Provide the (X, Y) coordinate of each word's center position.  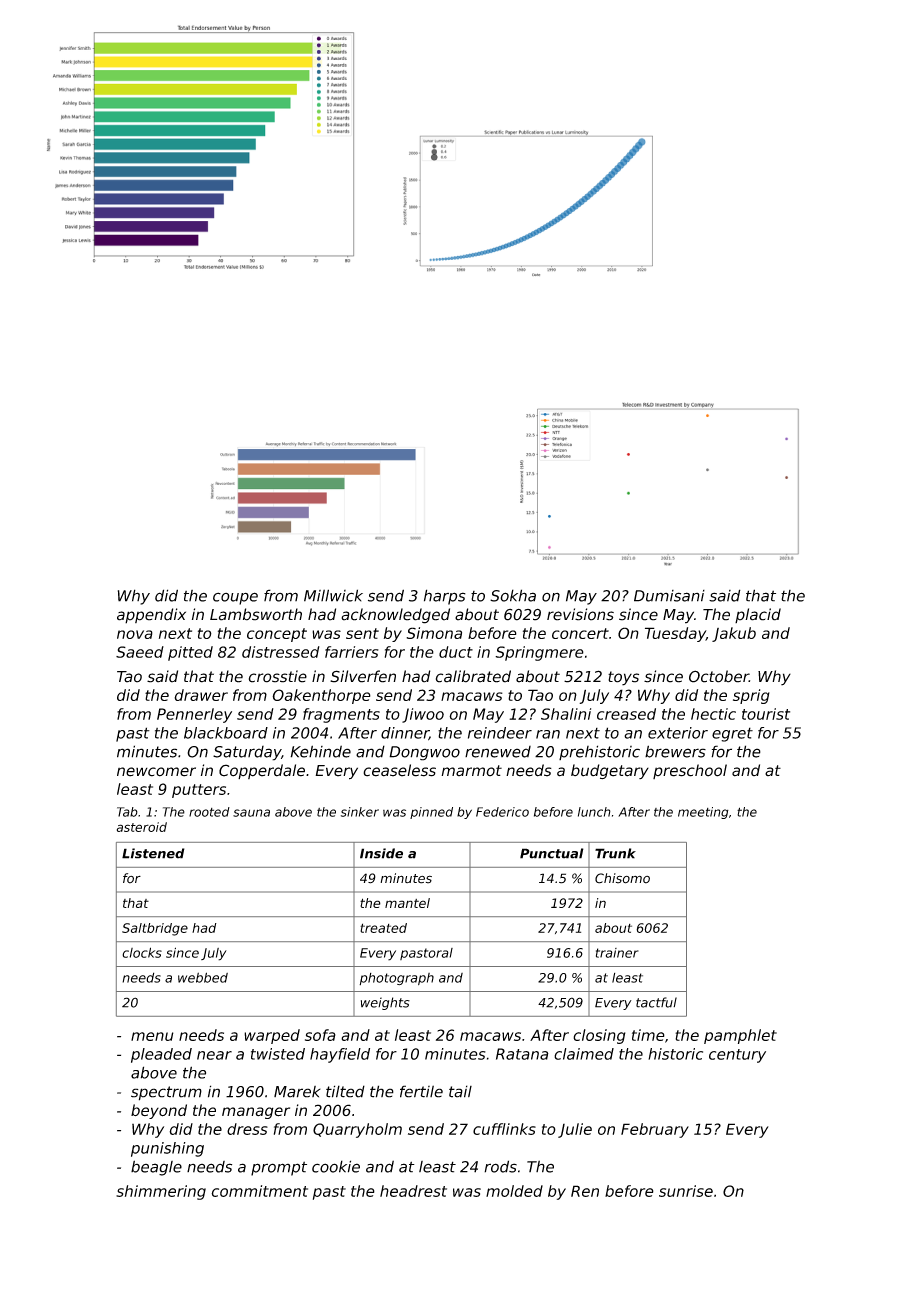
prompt (279, 1168)
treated (383, 928)
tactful (656, 1002)
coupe (235, 598)
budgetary (610, 771)
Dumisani (669, 596)
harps (445, 597)
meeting (703, 813)
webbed (203, 977)
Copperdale (262, 771)
